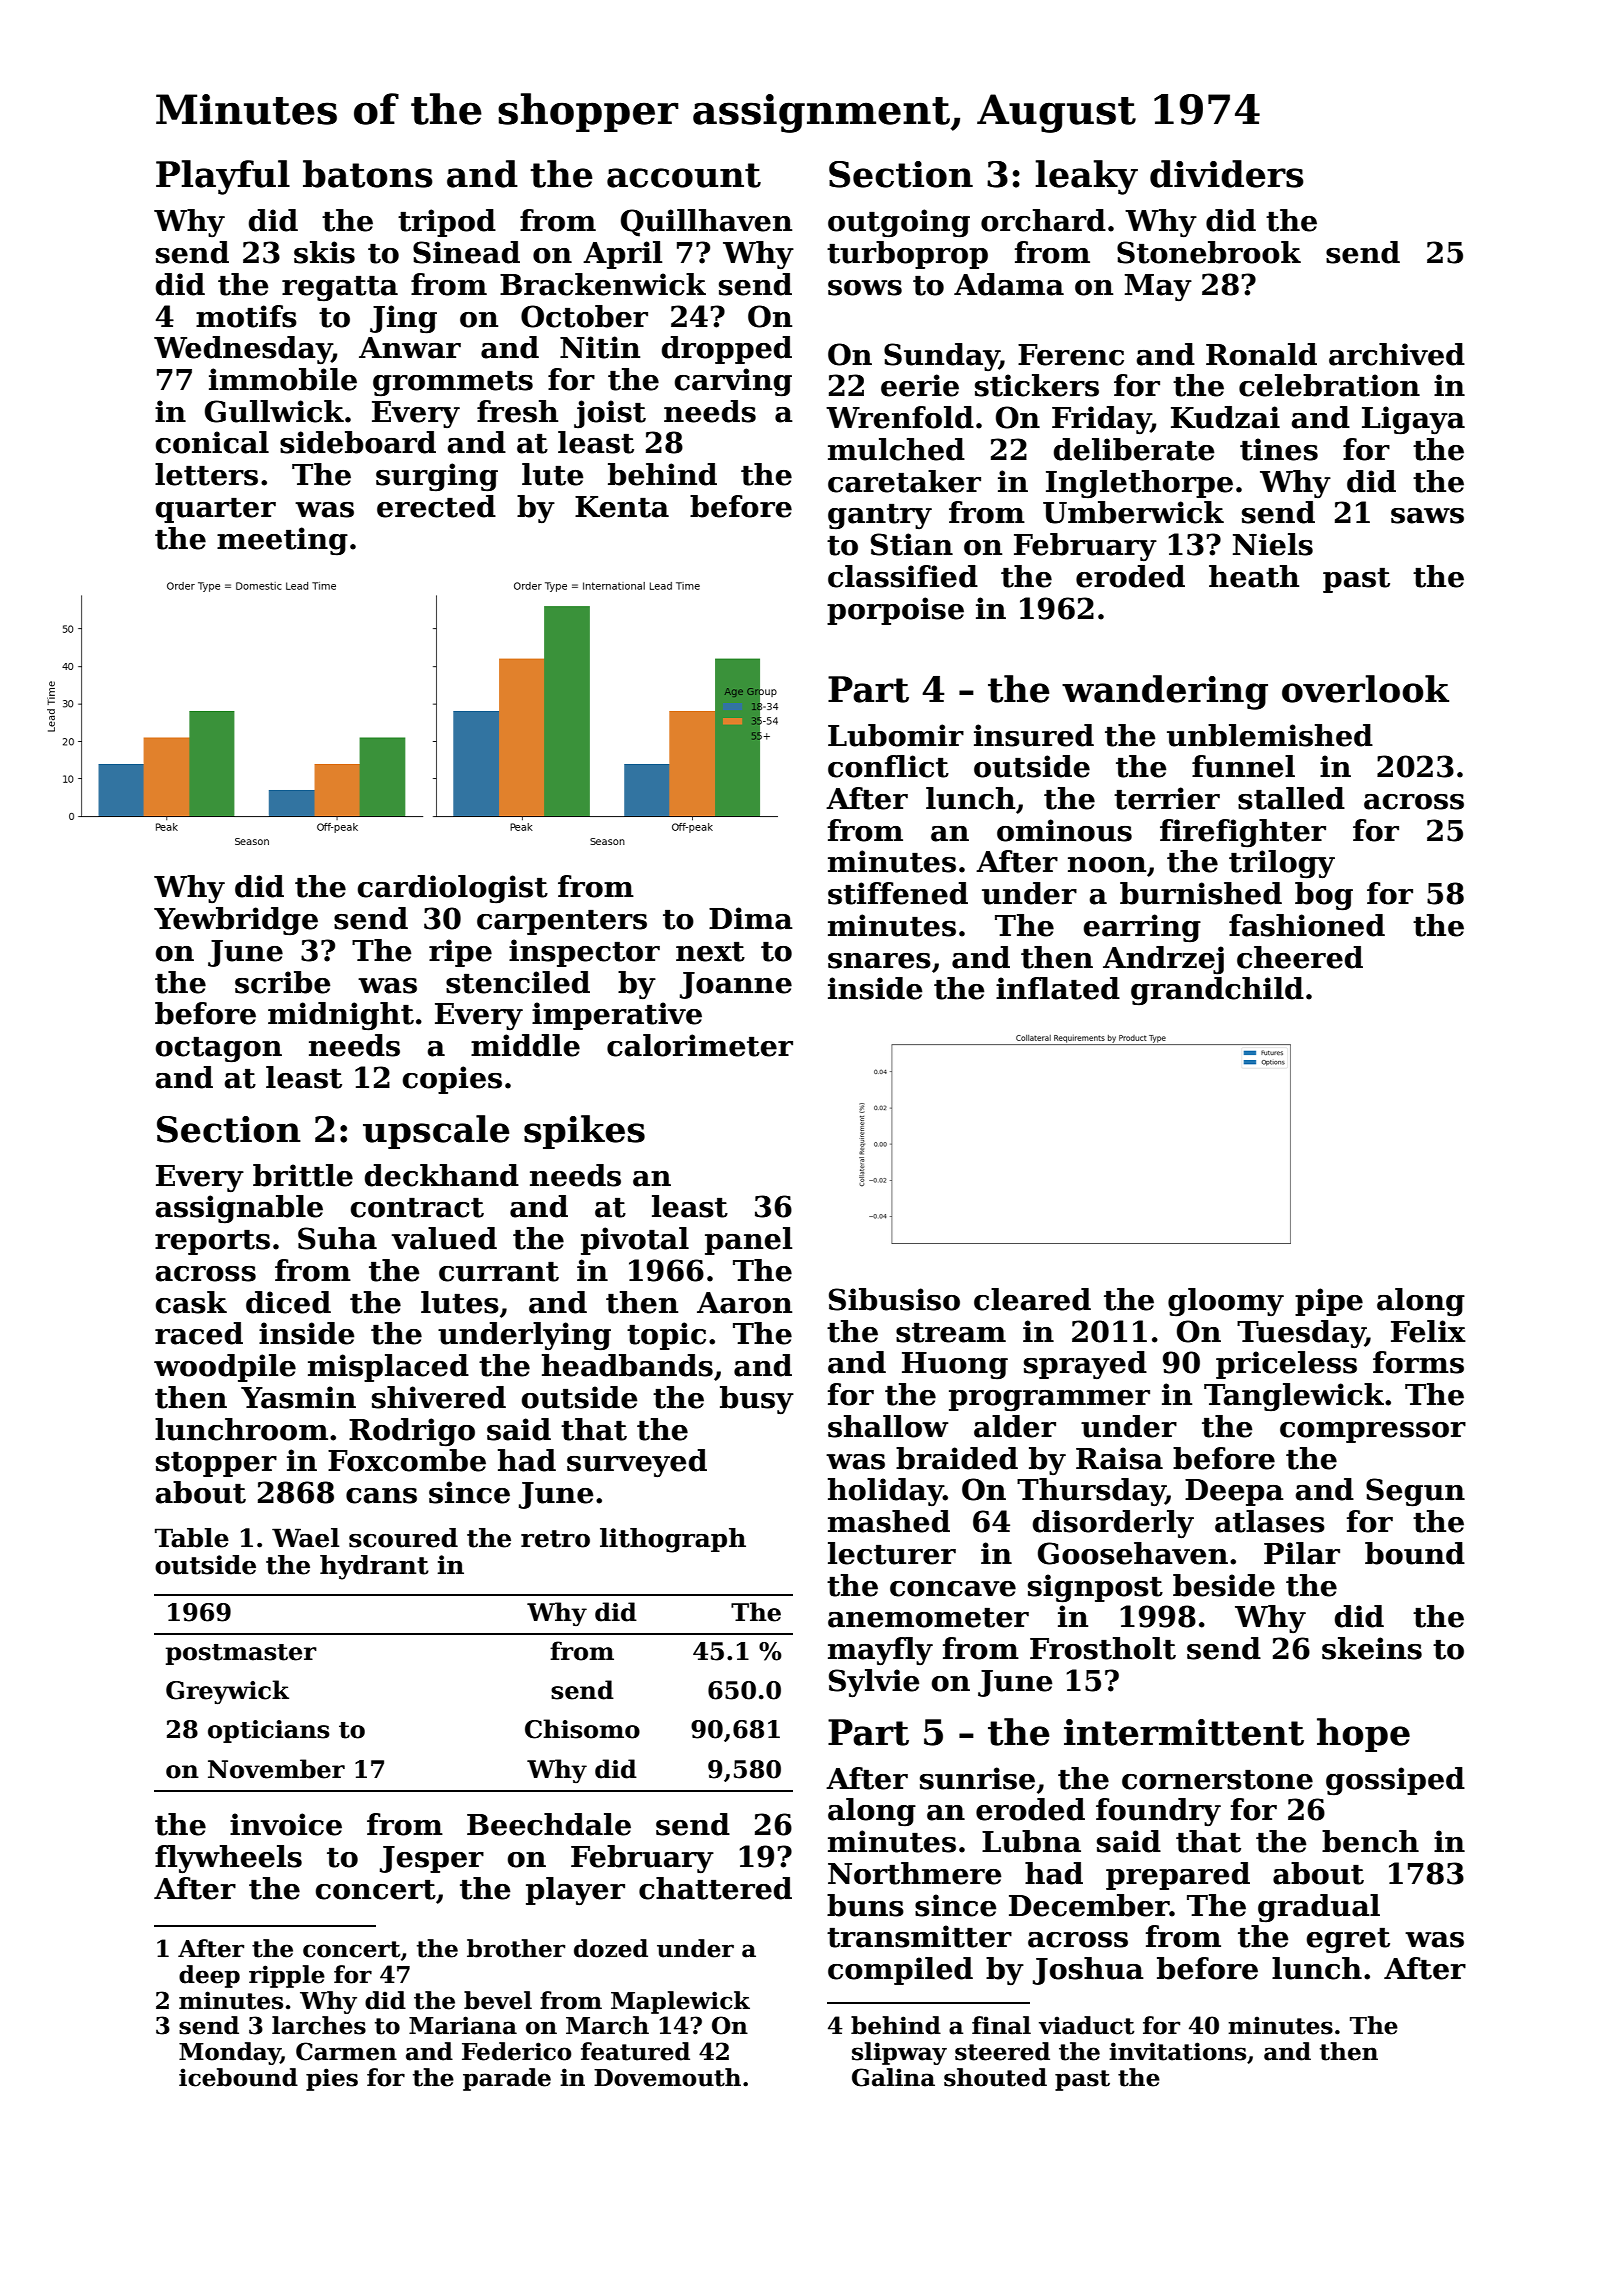 The height and width of the document is (2292, 1620). What do you see at coordinates (236, 921) in the document?
I see `Yewbridge` at bounding box center [236, 921].
